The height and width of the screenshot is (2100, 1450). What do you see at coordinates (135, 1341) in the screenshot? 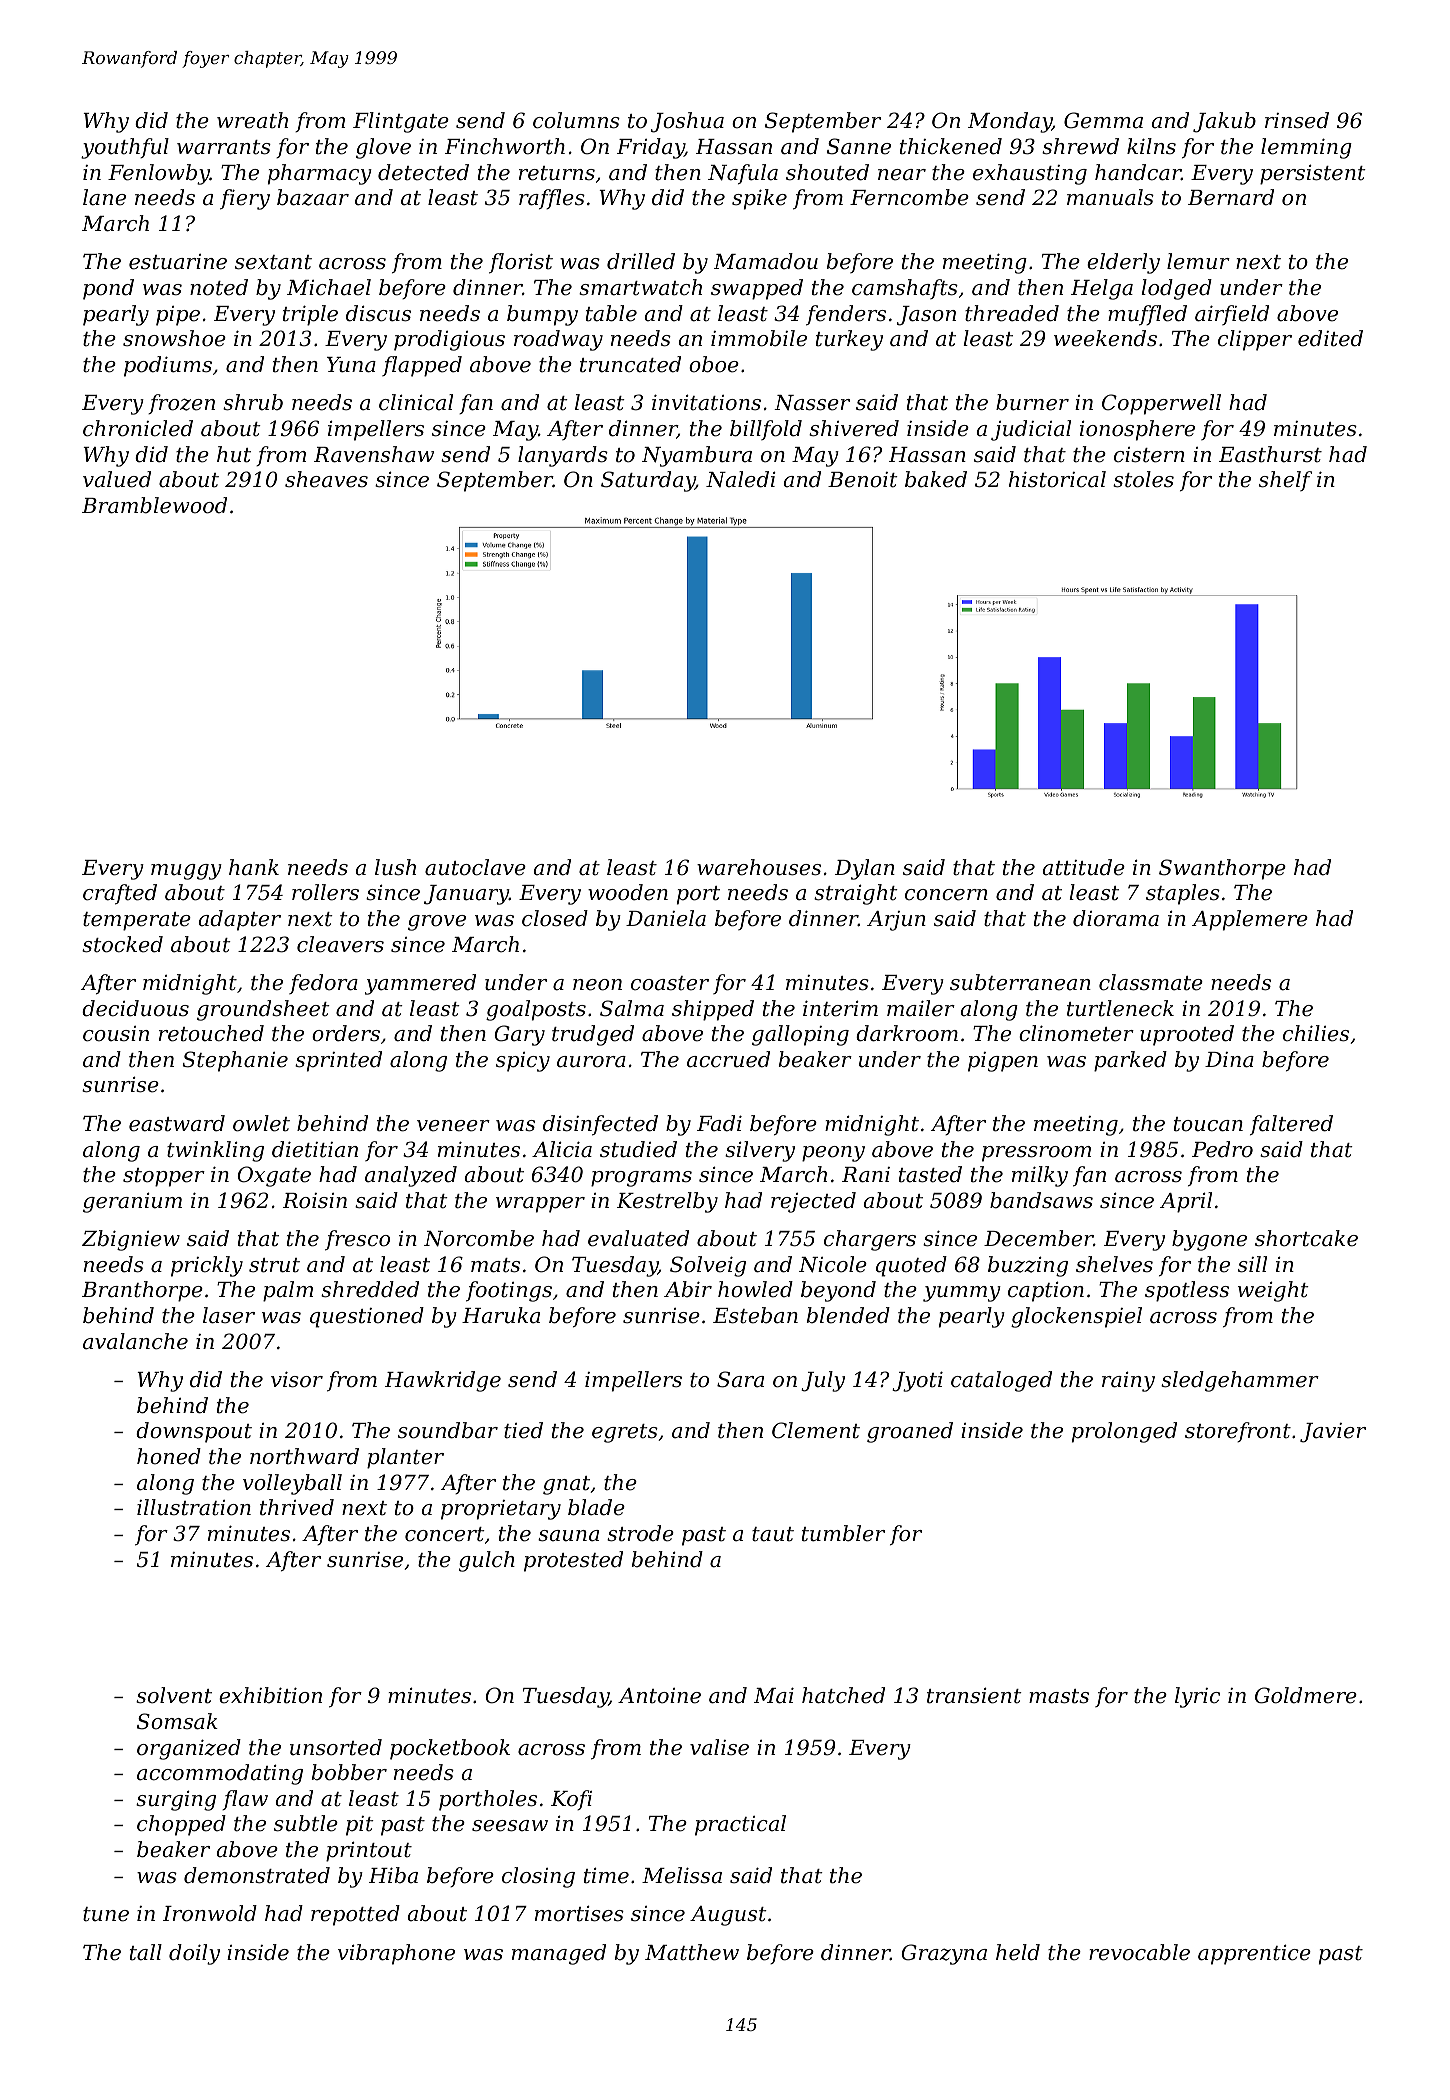
I see `avalanche` at bounding box center [135, 1341].
